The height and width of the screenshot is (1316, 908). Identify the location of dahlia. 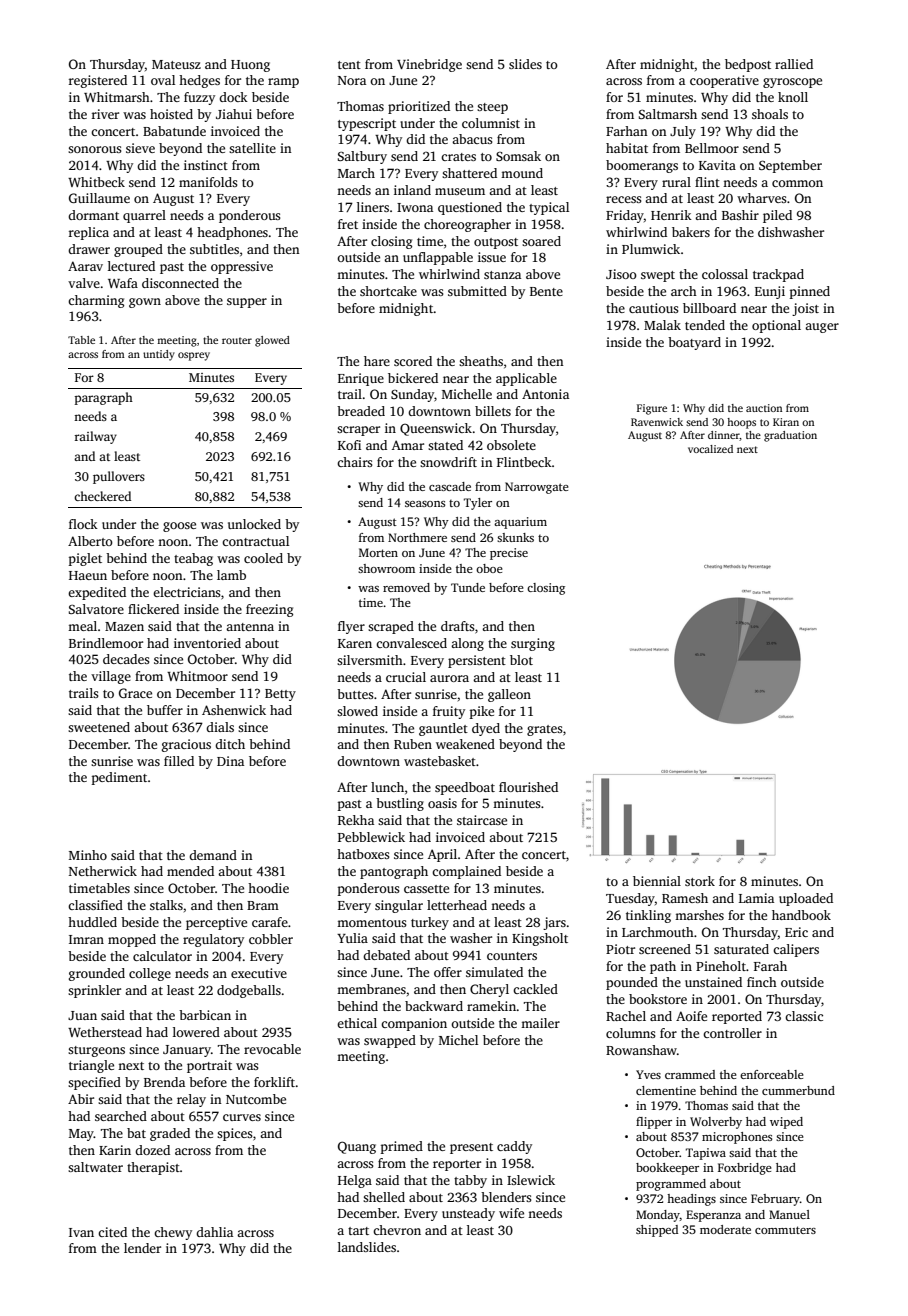
(214, 1232).
